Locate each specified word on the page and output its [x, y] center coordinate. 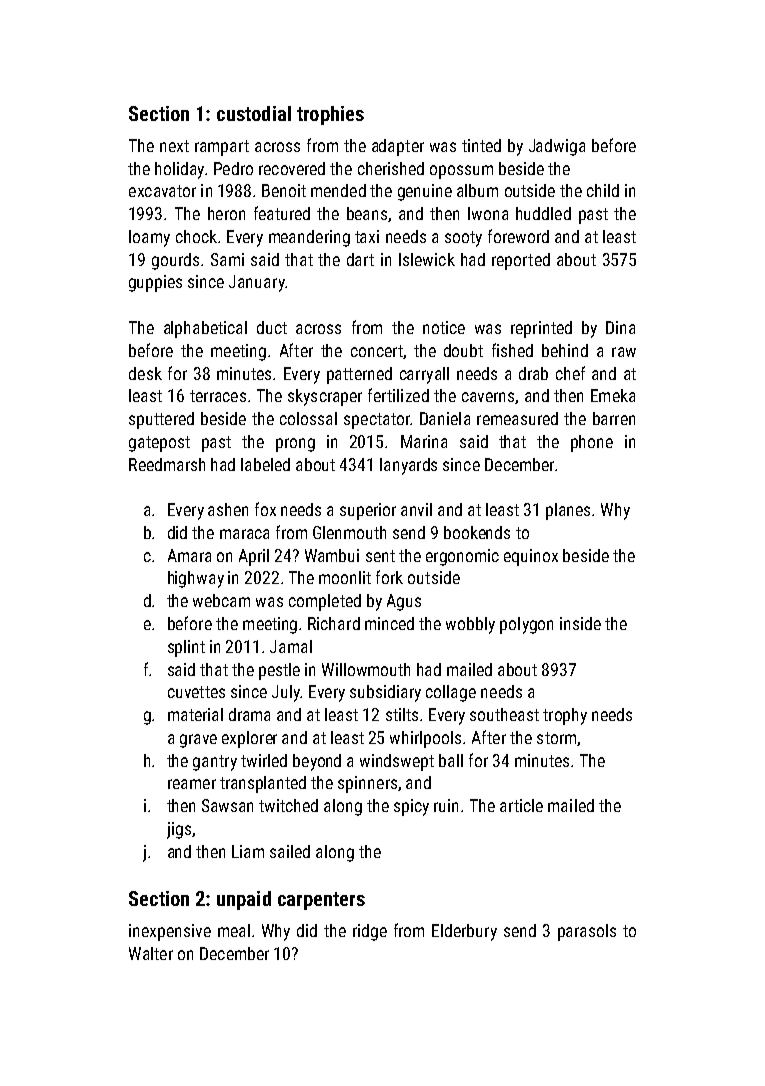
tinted [481, 145]
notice [444, 327]
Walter [151, 953]
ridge [370, 932]
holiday [179, 170]
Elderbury [464, 932]
